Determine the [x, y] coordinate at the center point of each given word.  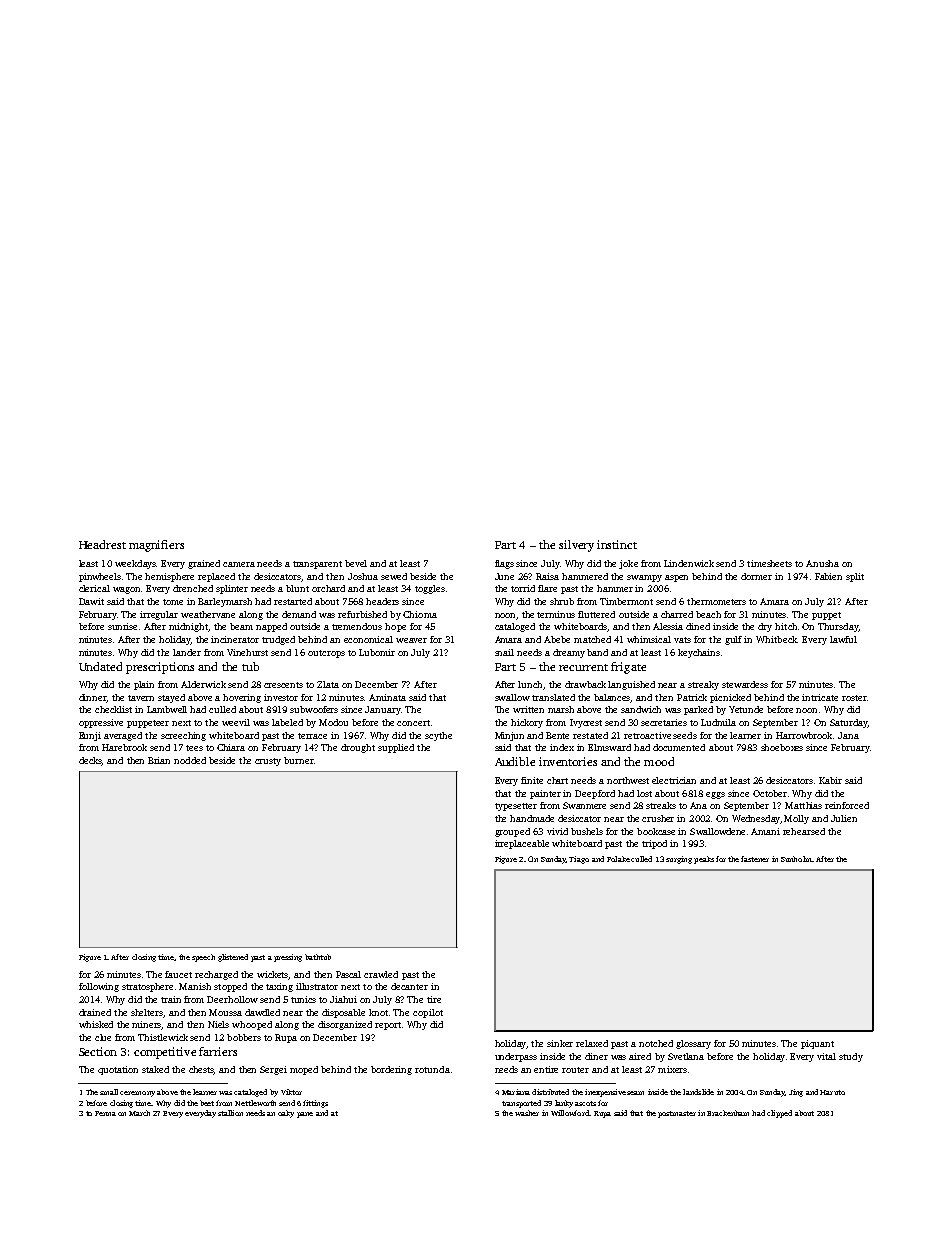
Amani [765, 831]
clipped [779, 1114]
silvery [576, 546]
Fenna [105, 1113]
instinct [617, 544]
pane [305, 1115]
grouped [512, 832]
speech [203, 958]
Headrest [102, 544]
